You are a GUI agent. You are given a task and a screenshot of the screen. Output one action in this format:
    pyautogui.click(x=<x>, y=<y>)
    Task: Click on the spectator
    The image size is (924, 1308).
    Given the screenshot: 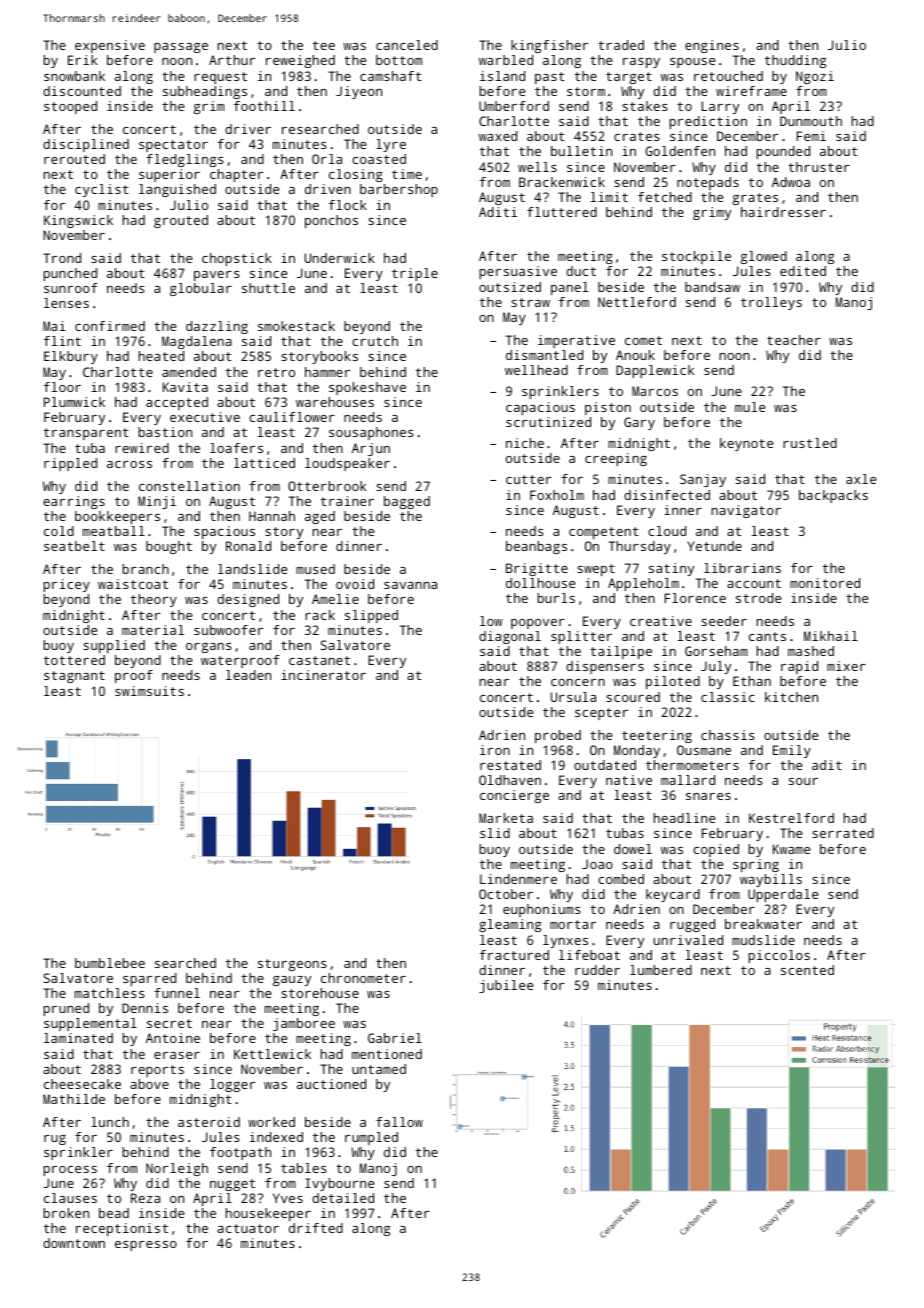 What is the action you would take?
    pyautogui.click(x=173, y=146)
